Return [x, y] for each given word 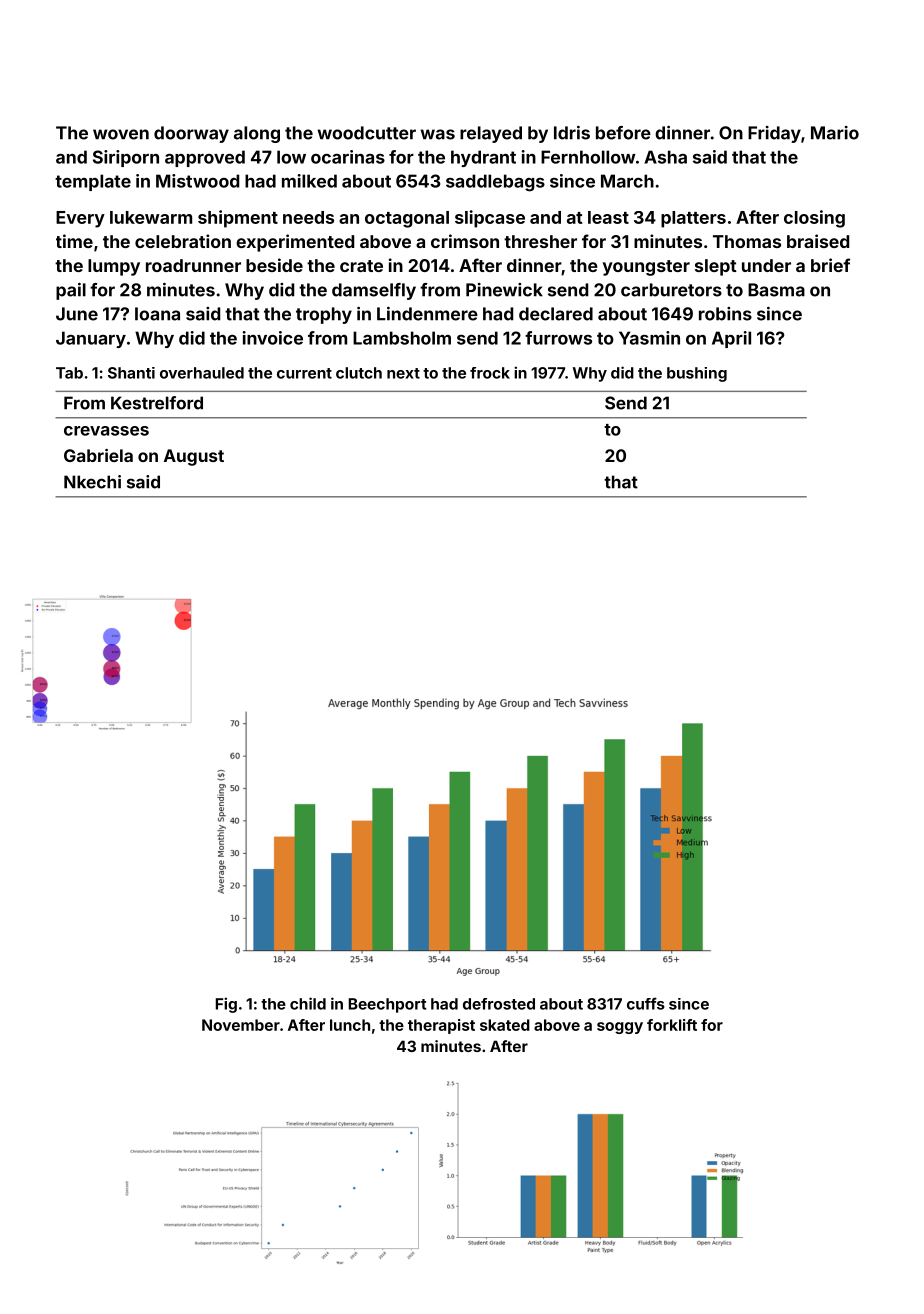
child [308, 1003]
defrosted [499, 1004]
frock [490, 373]
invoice [273, 338]
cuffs [646, 1003]
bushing [697, 374]
